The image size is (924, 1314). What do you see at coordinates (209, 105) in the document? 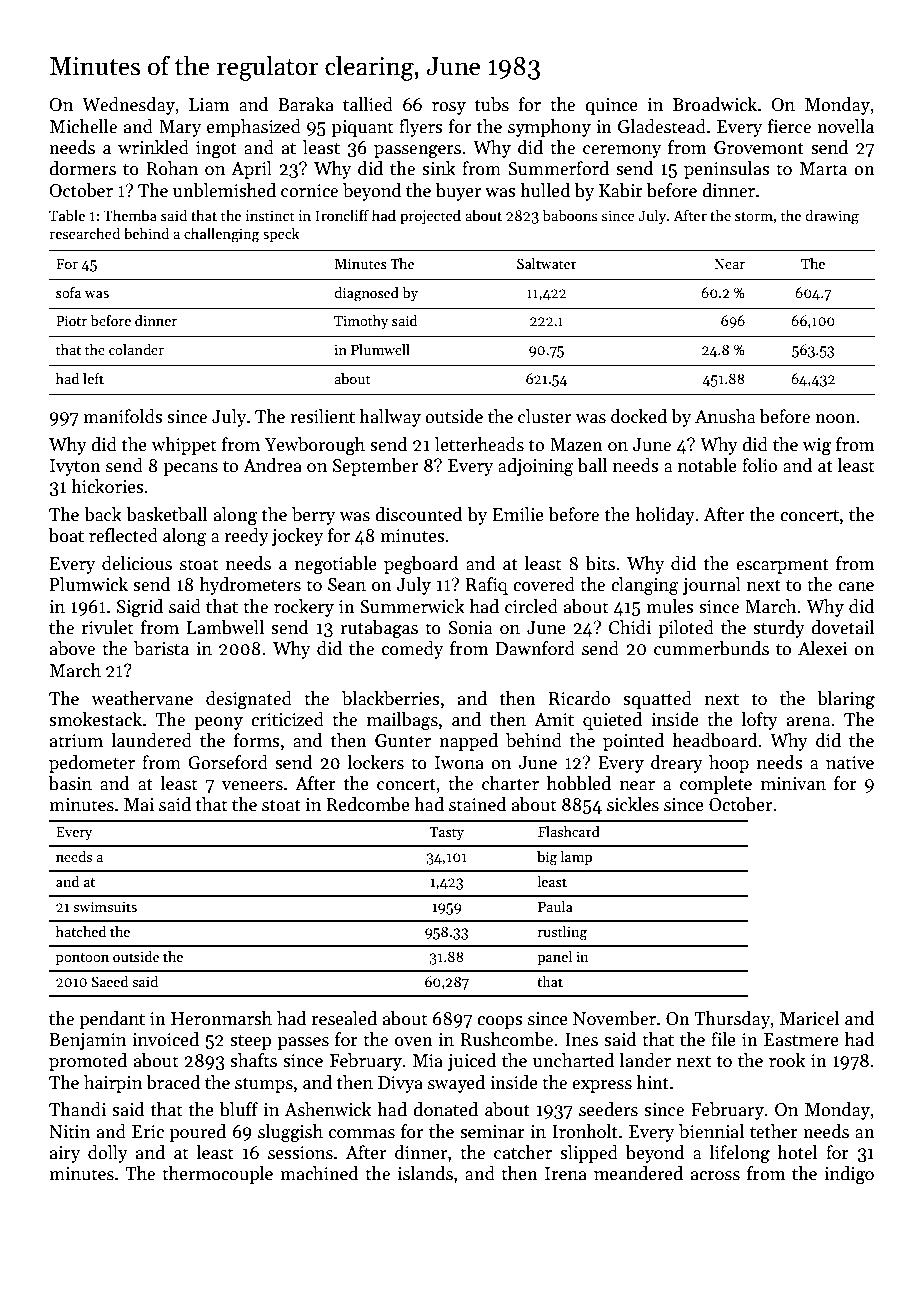
I see `Liam` at bounding box center [209, 105].
